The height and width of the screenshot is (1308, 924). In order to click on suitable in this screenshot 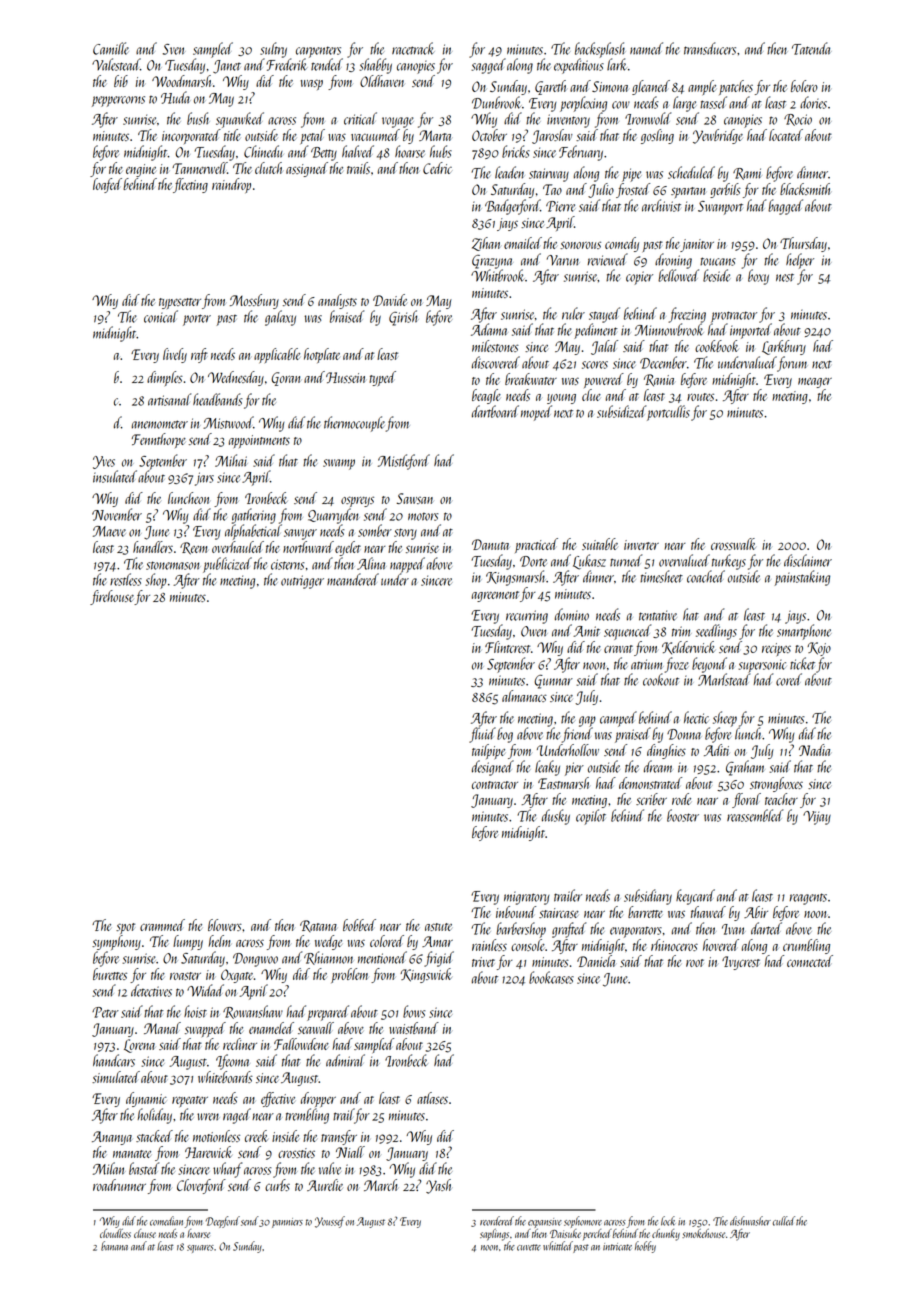, I will do `click(600, 544)`.
